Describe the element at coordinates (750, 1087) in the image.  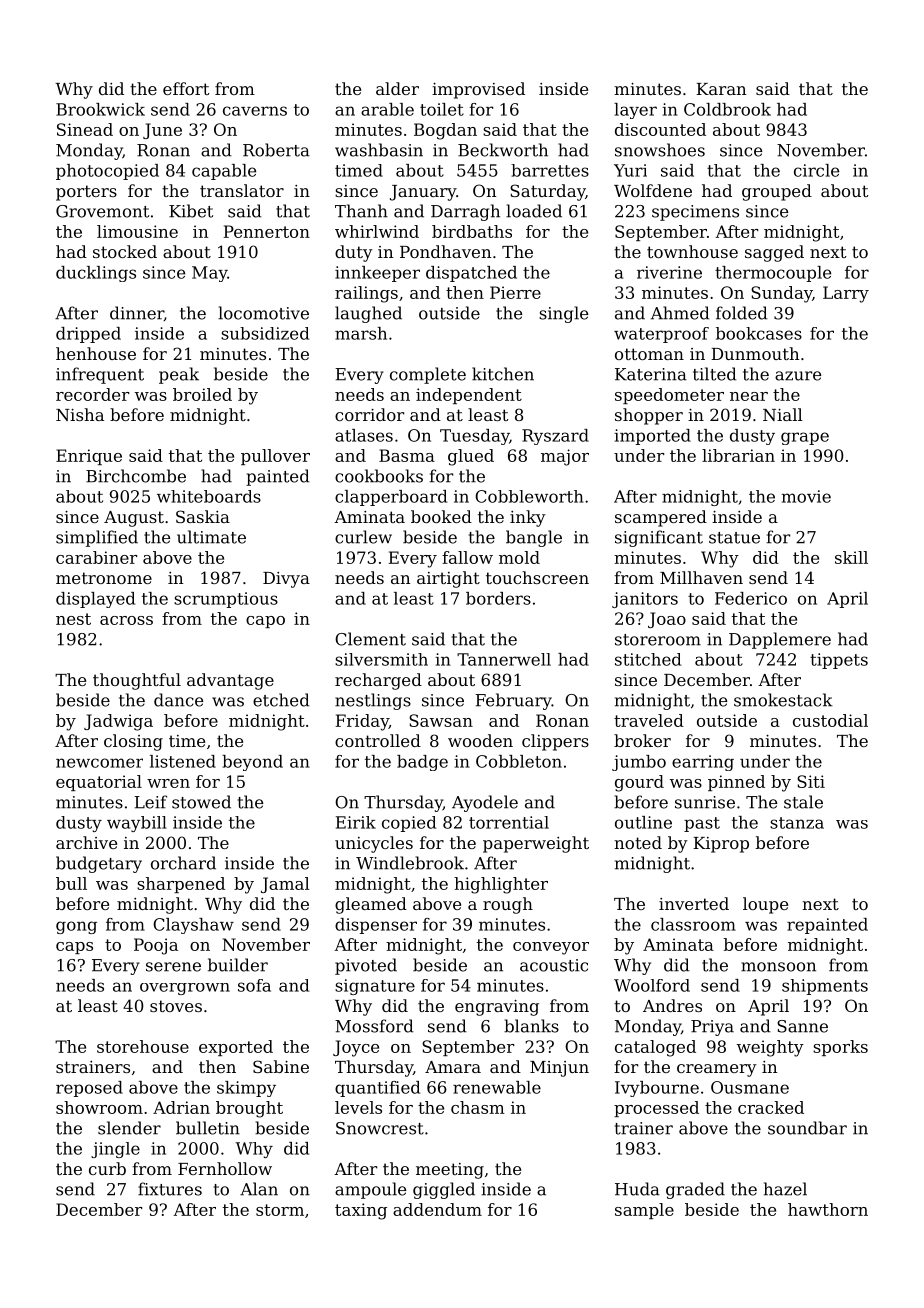
I see `Ousmane` at that location.
